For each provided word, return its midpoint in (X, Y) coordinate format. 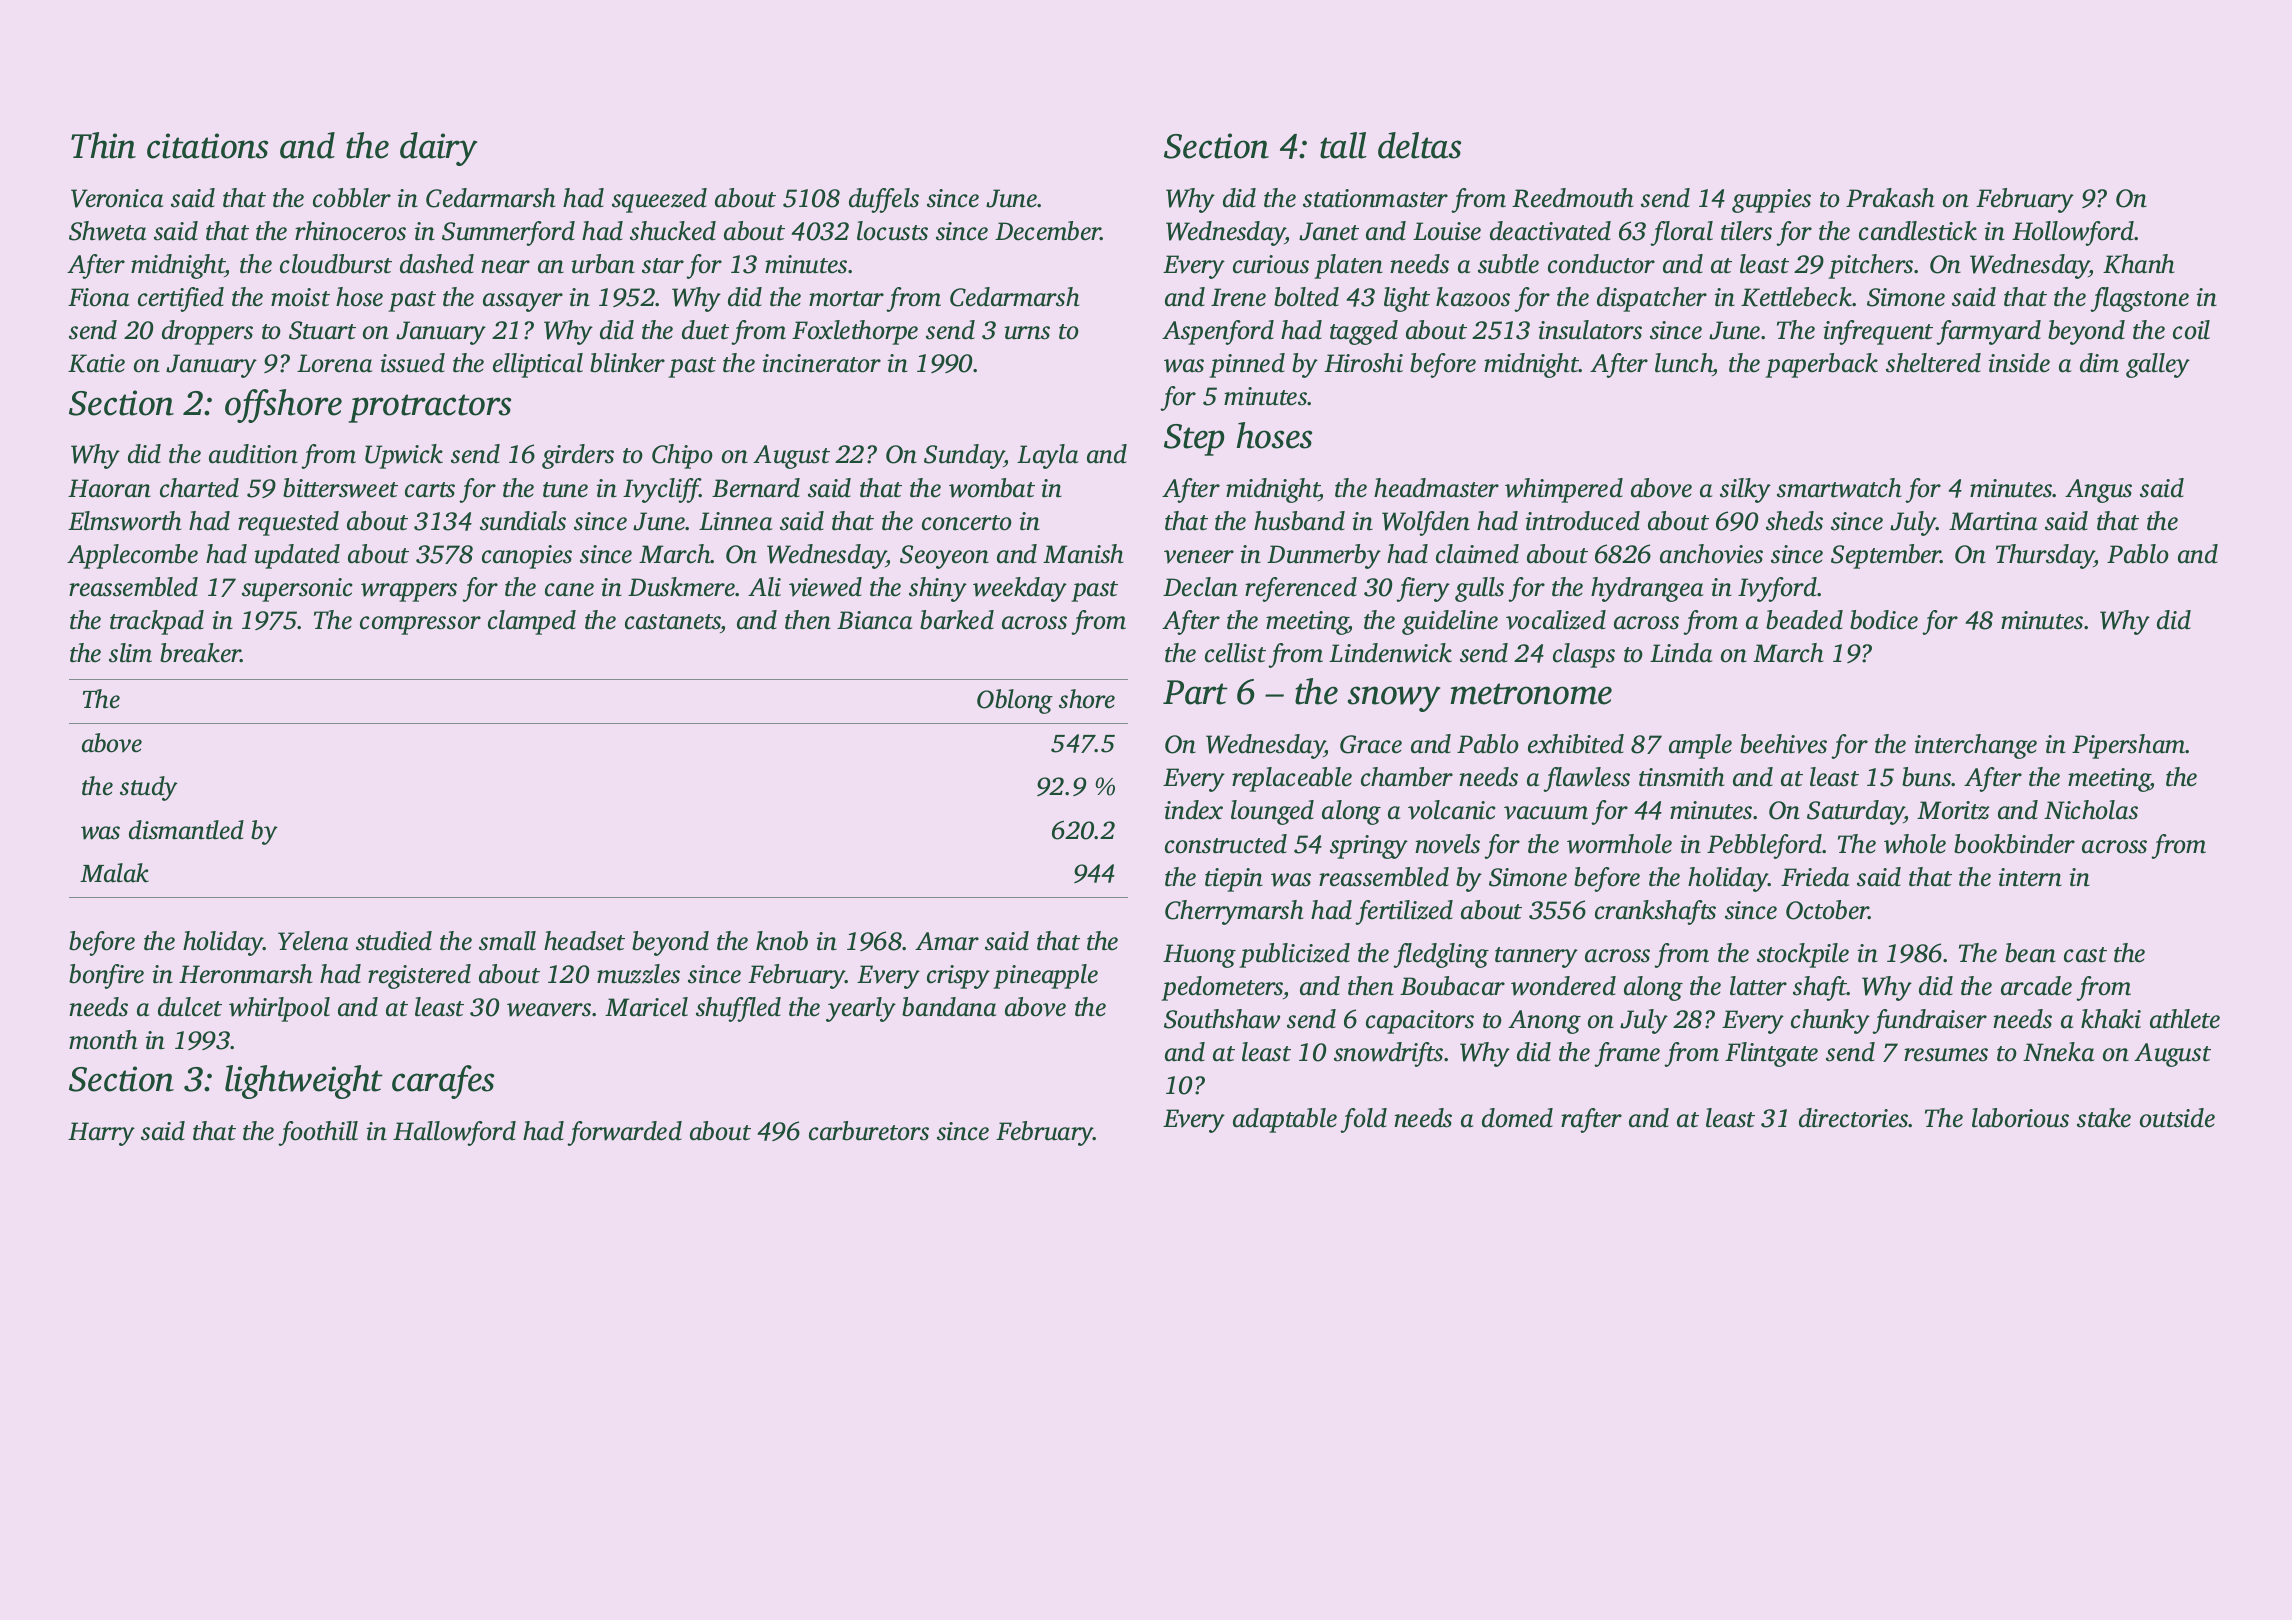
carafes (443, 1082)
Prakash (1890, 198)
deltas (1419, 145)
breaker (200, 653)
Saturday (1855, 812)
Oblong (1015, 701)
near (505, 267)
